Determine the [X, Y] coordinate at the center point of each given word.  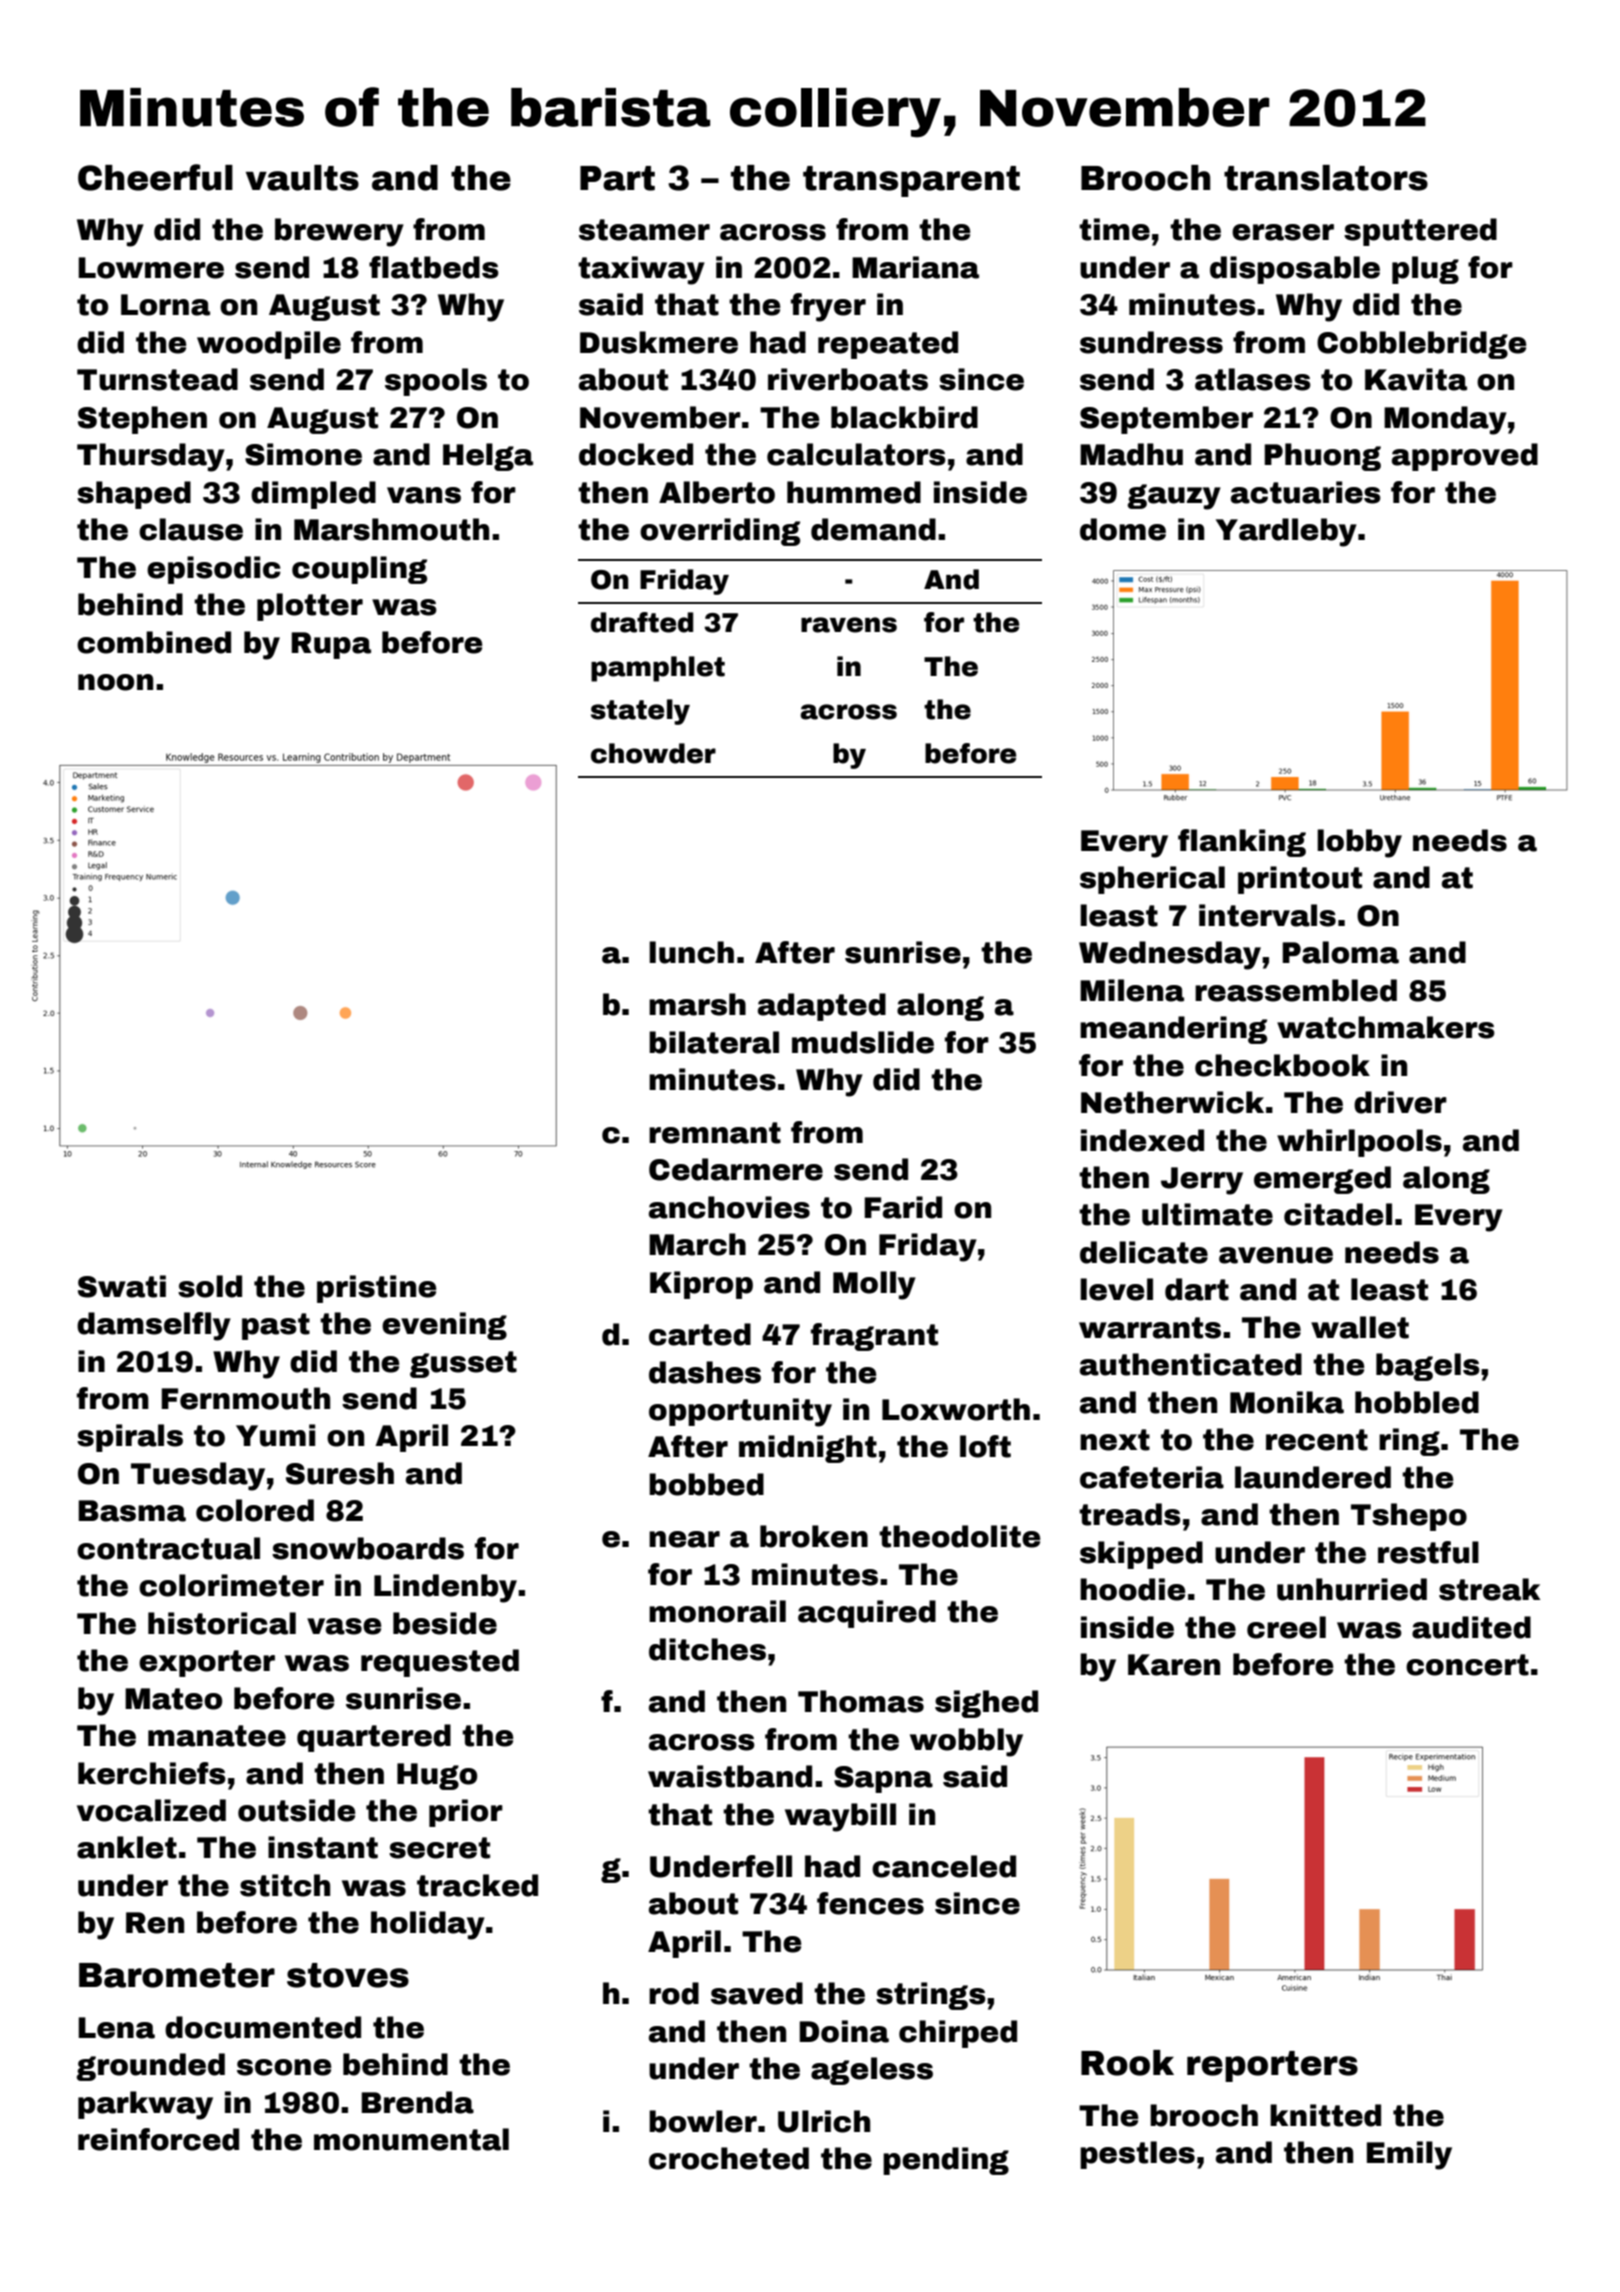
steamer [644, 230]
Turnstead [157, 379]
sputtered [1420, 232]
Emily [1409, 2155]
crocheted [729, 2158]
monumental [411, 2139]
